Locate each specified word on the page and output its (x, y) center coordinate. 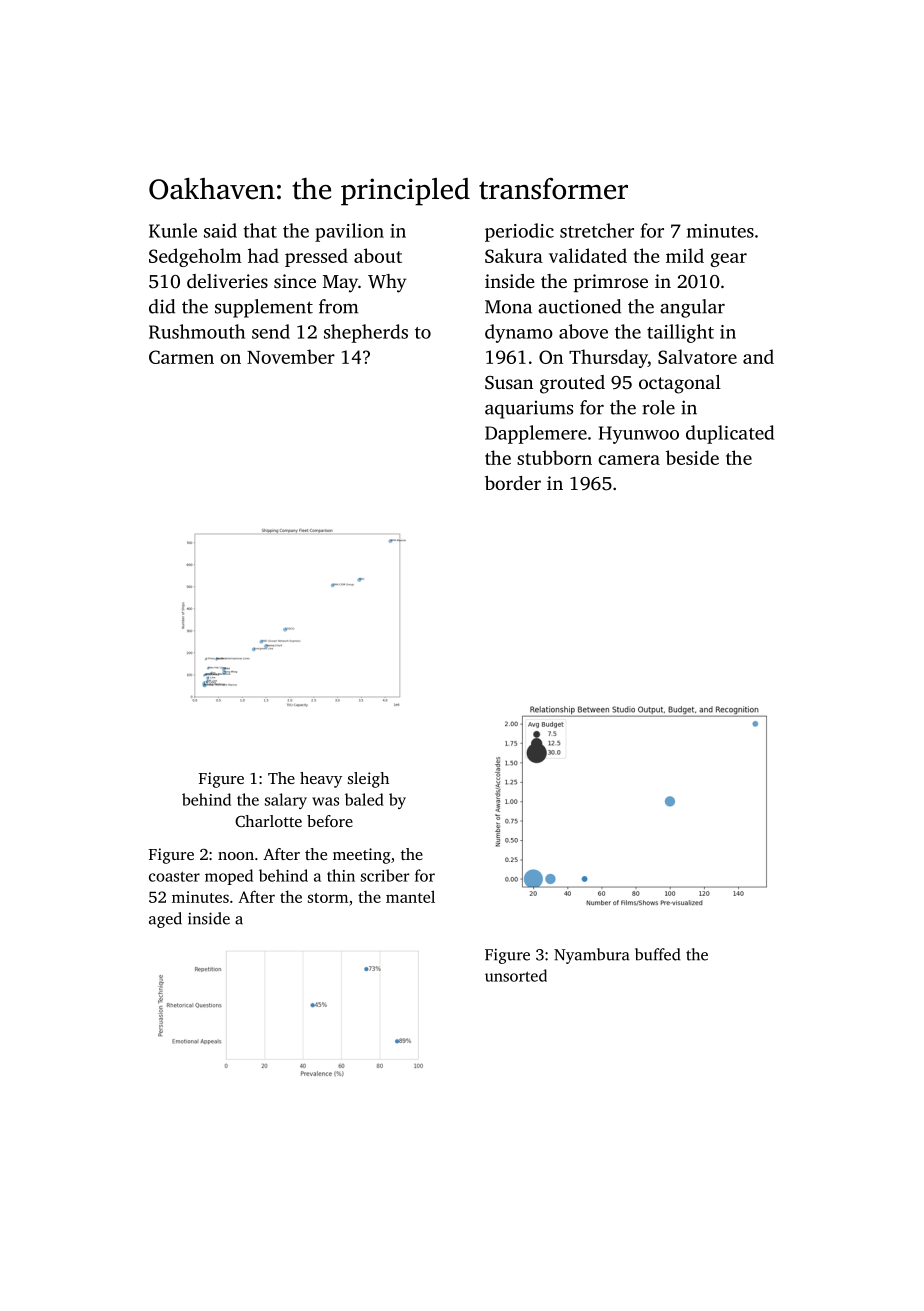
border (513, 483)
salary (286, 801)
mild (685, 255)
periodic (519, 232)
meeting (362, 856)
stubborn (554, 457)
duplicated (730, 434)
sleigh (368, 780)
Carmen (181, 357)
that (260, 230)
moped (229, 877)
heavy (321, 780)
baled (364, 799)
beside (692, 457)
